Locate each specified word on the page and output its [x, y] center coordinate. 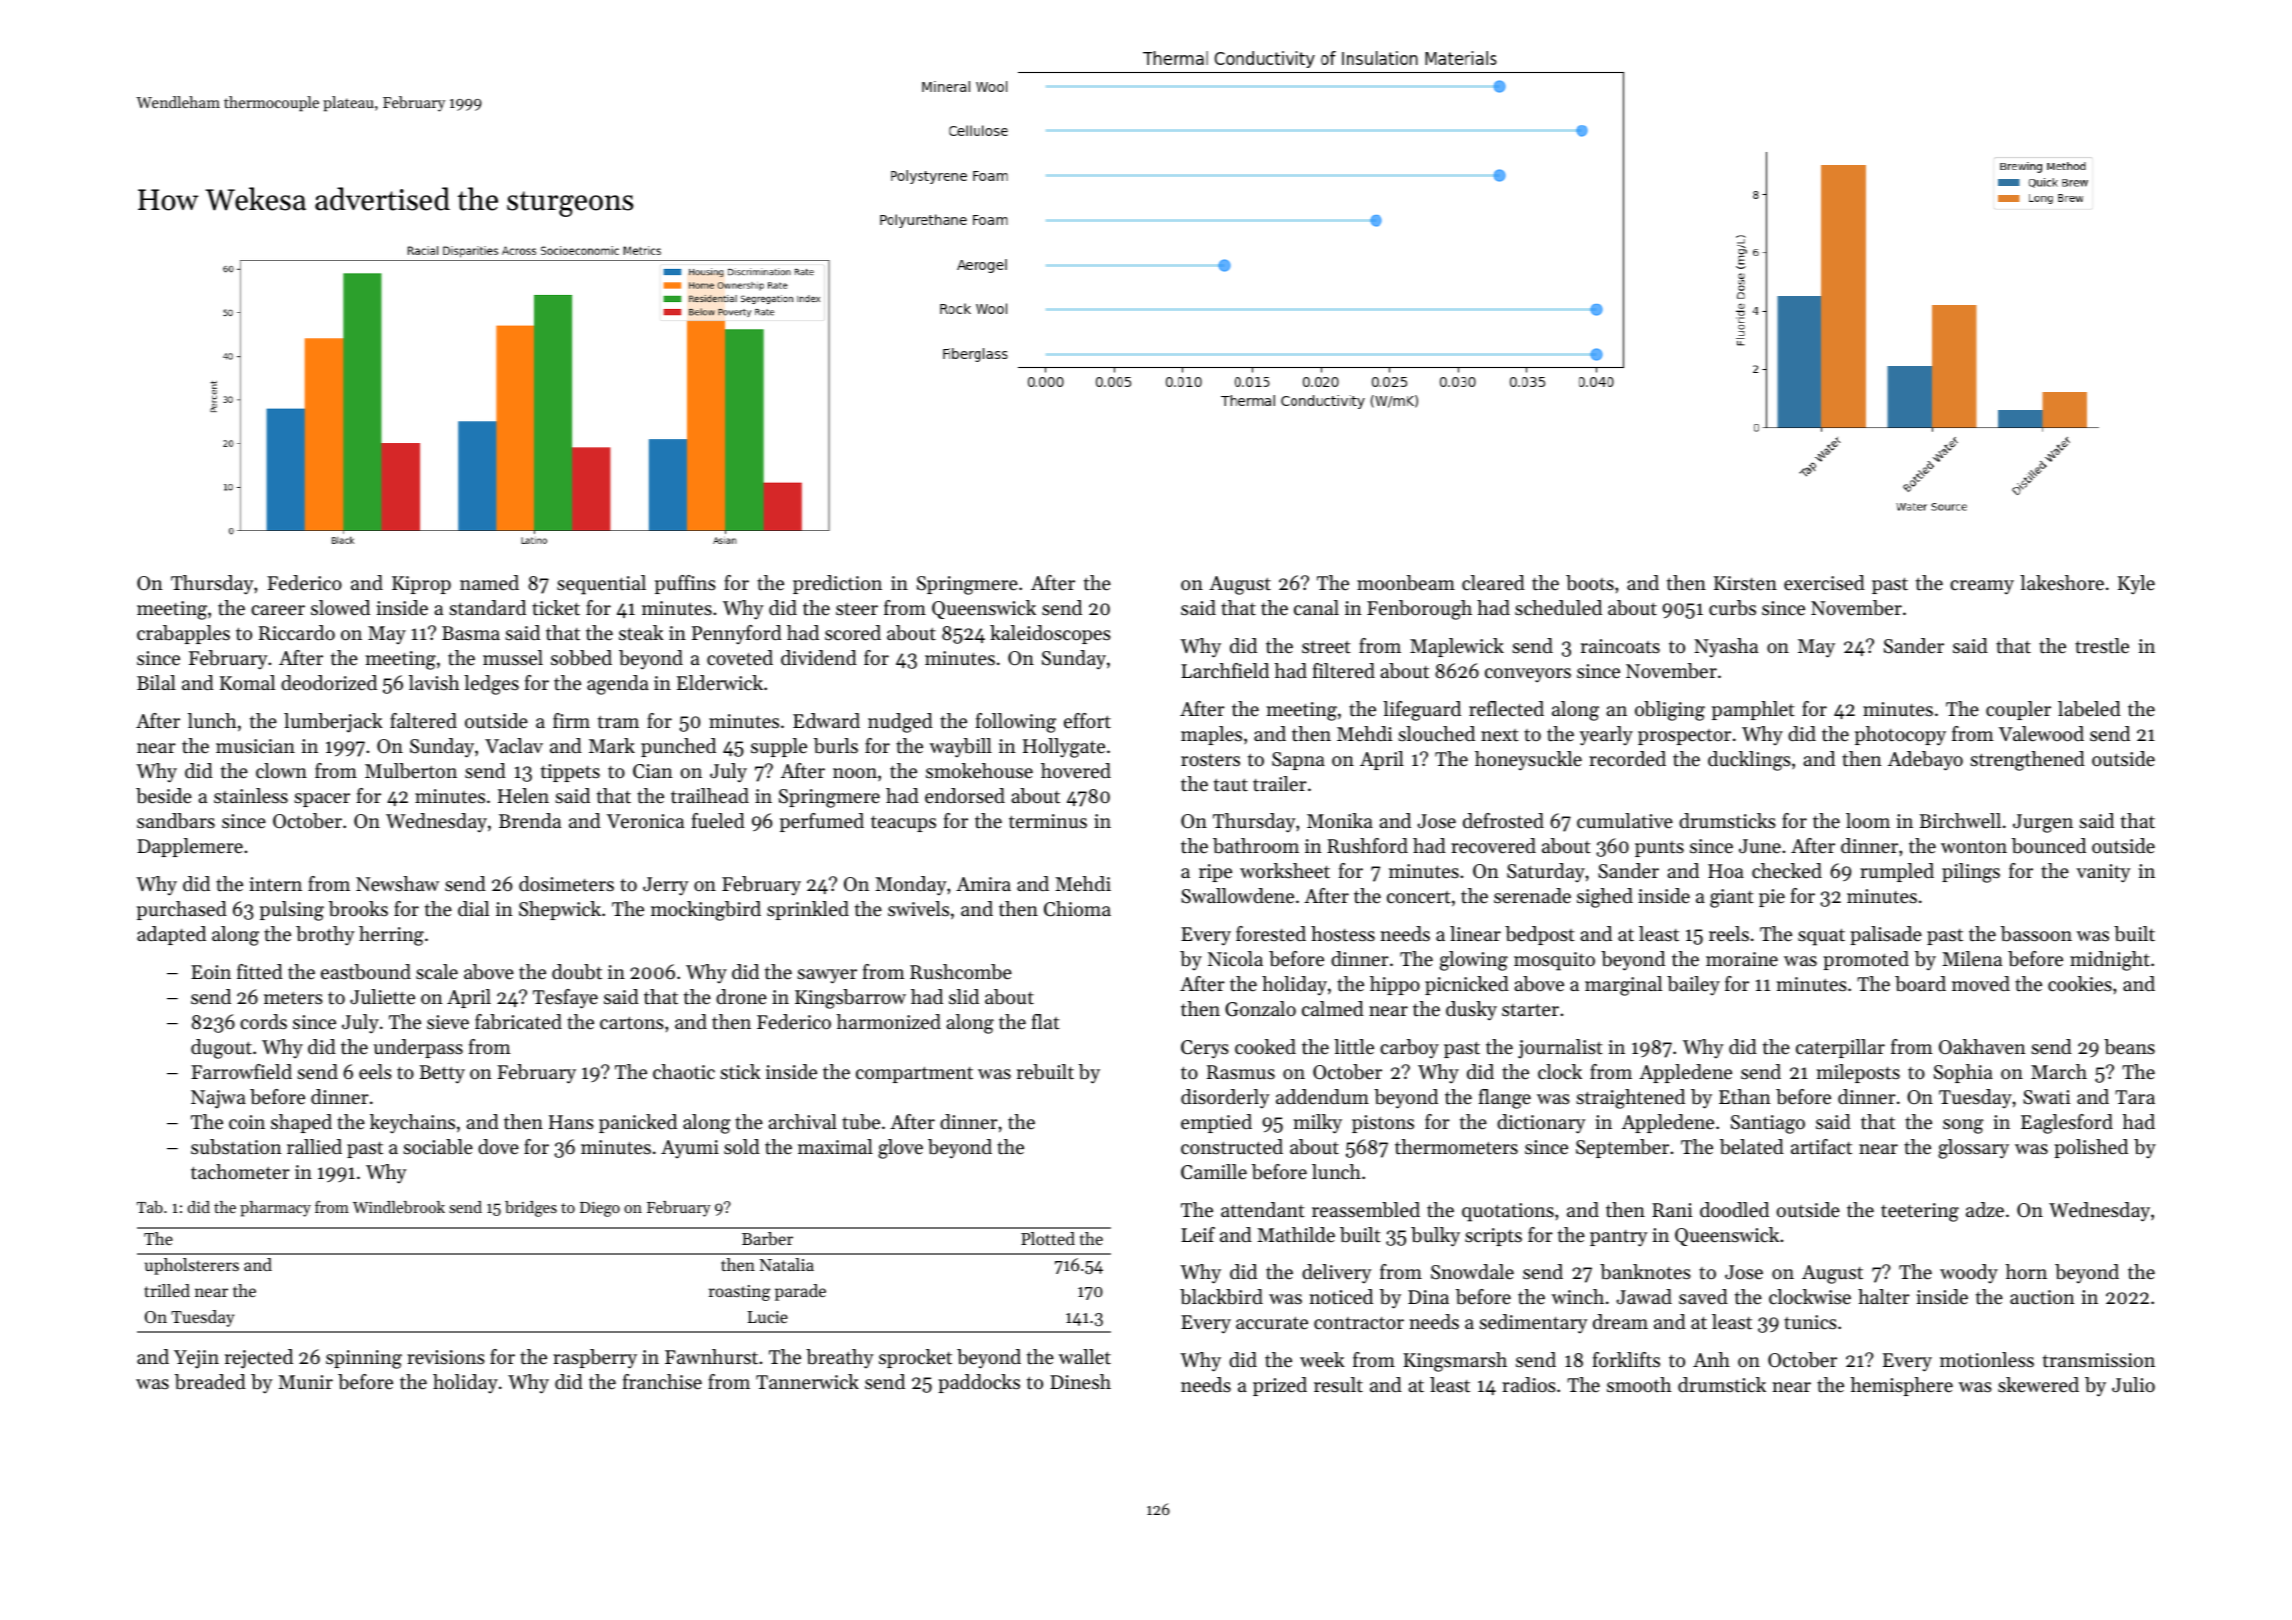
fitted [260, 972]
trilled [167, 1290]
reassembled [1366, 1210]
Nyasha [1726, 648]
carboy [1409, 1048]
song [1963, 1126]
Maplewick [1457, 647]
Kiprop [421, 585]
